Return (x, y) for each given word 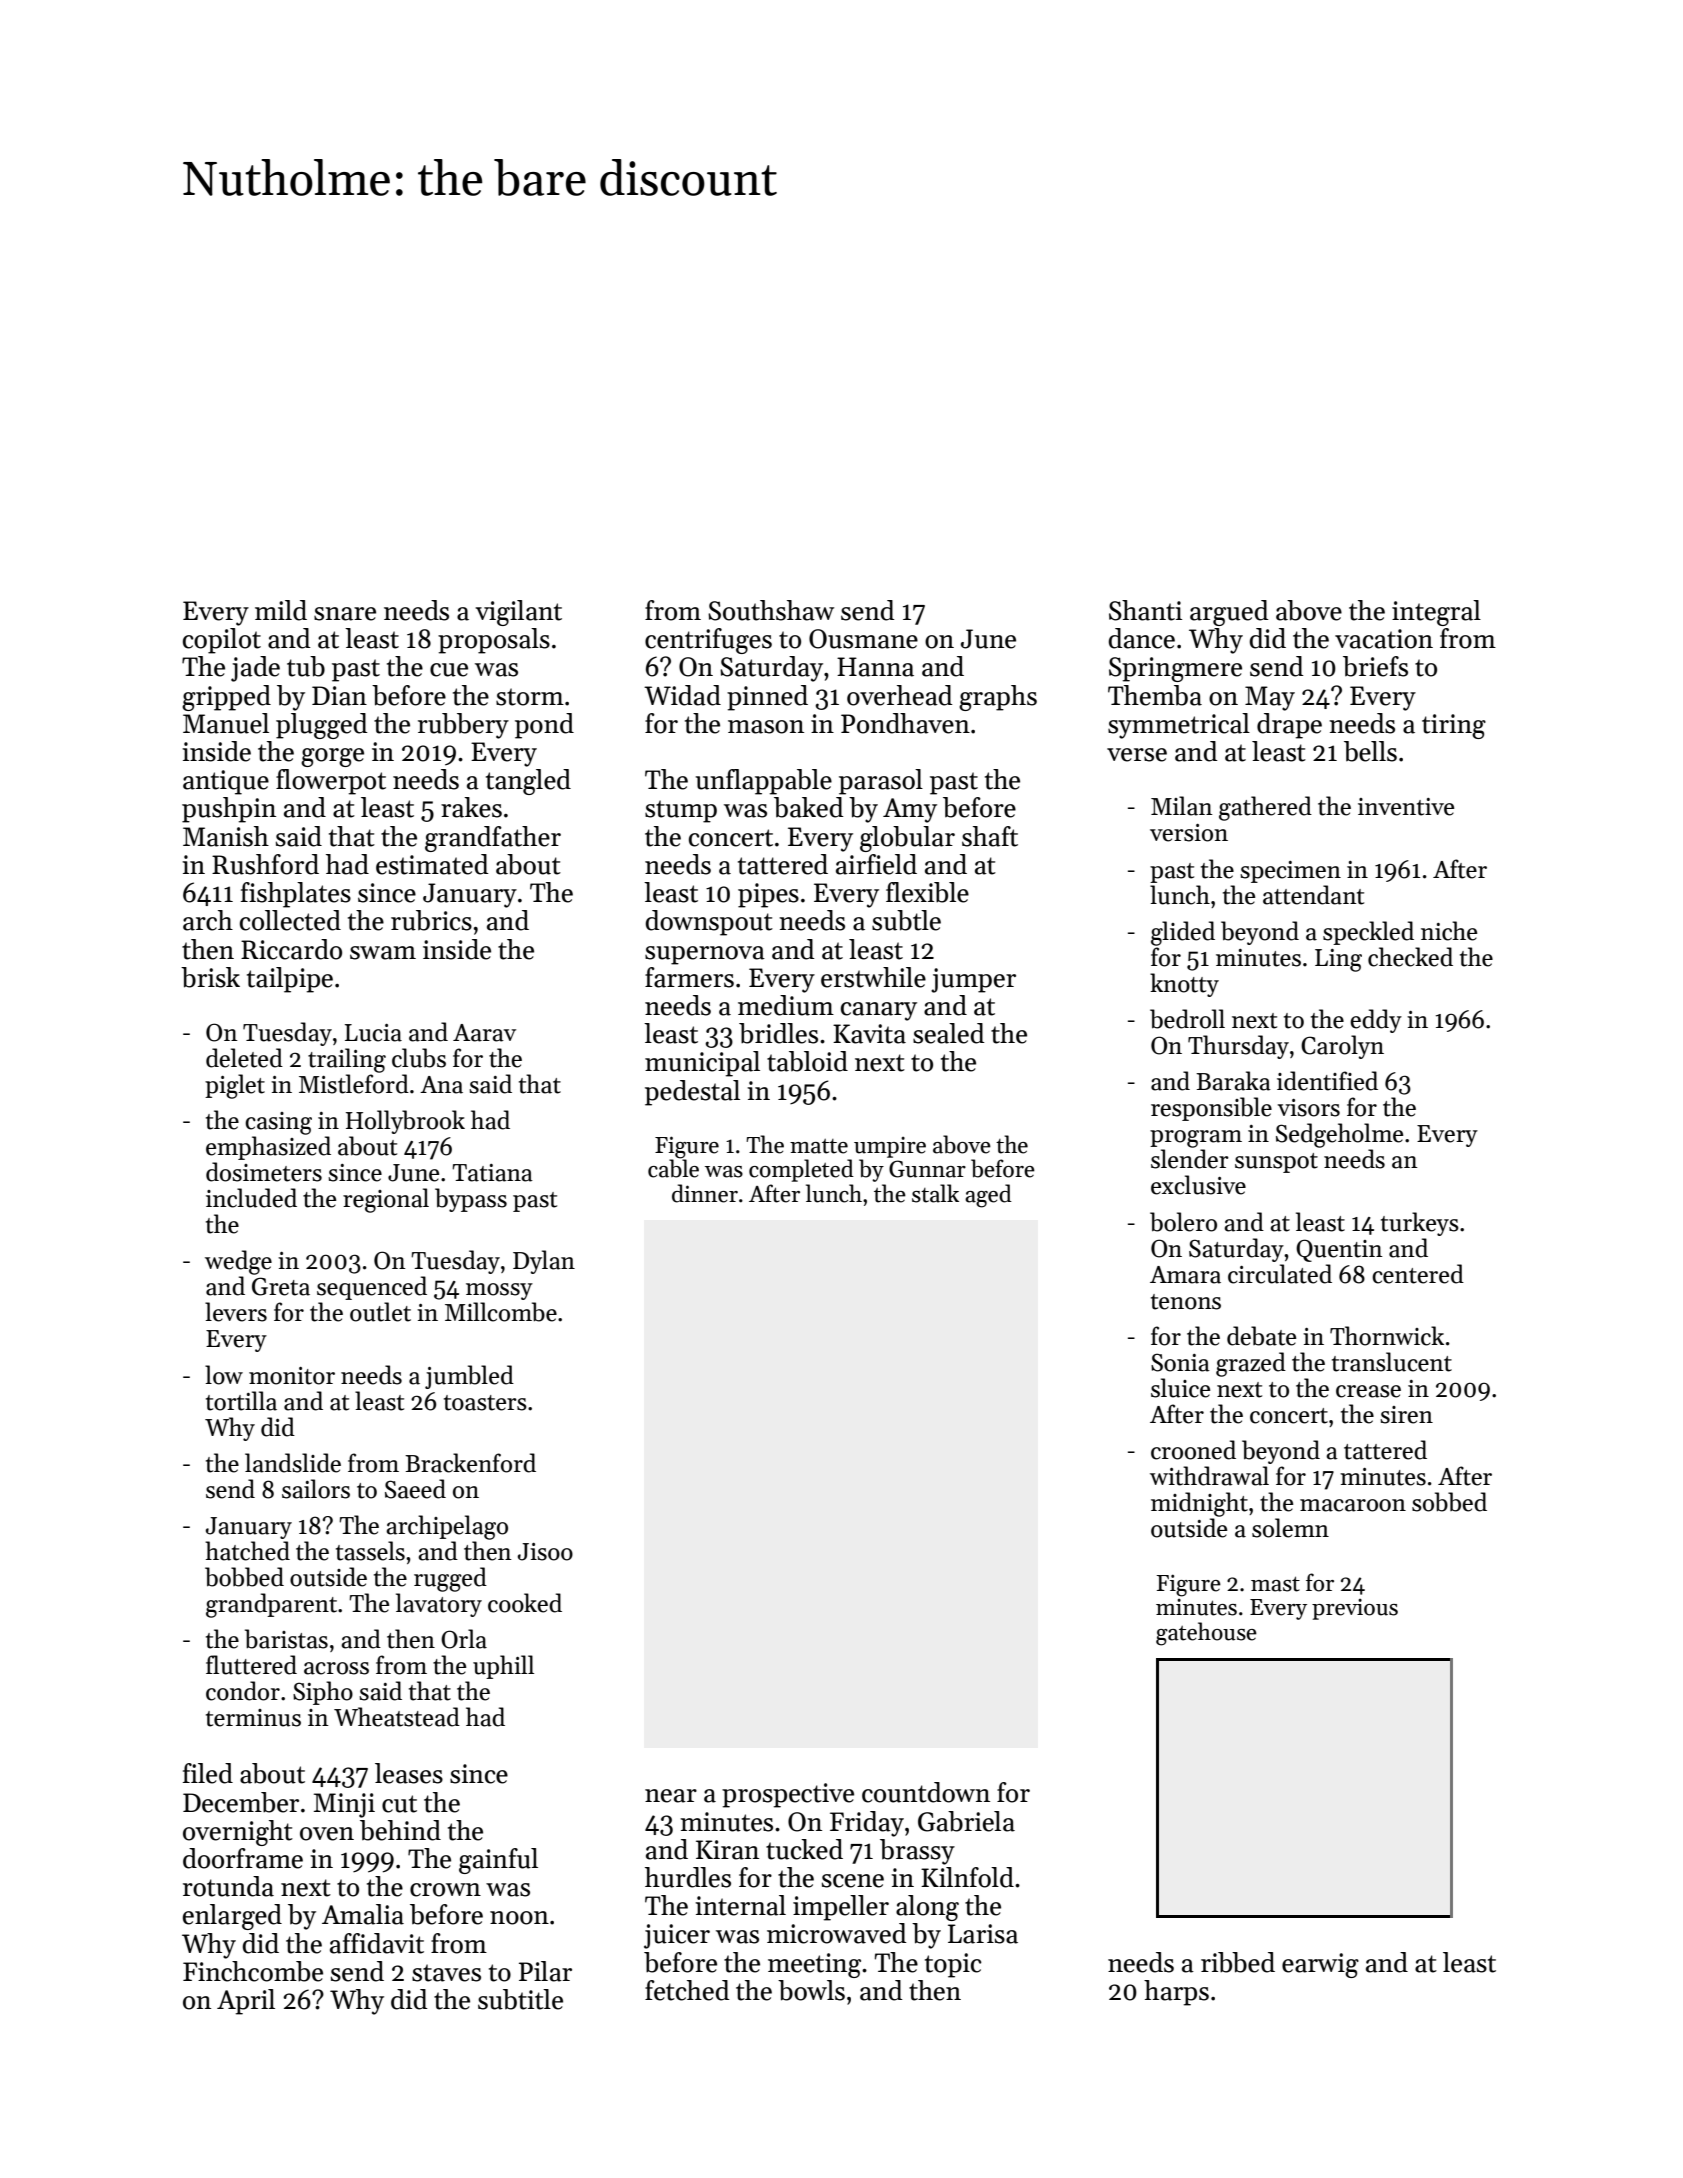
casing (278, 1123)
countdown (926, 1792)
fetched (687, 1990)
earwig (1320, 1965)
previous (1355, 1609)
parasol (881, 782)
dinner (705, 1193)
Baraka (1233, 1081)
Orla (464, 1639)
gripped (226, 698)
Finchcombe (253, 1971)
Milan (1182, 806)
